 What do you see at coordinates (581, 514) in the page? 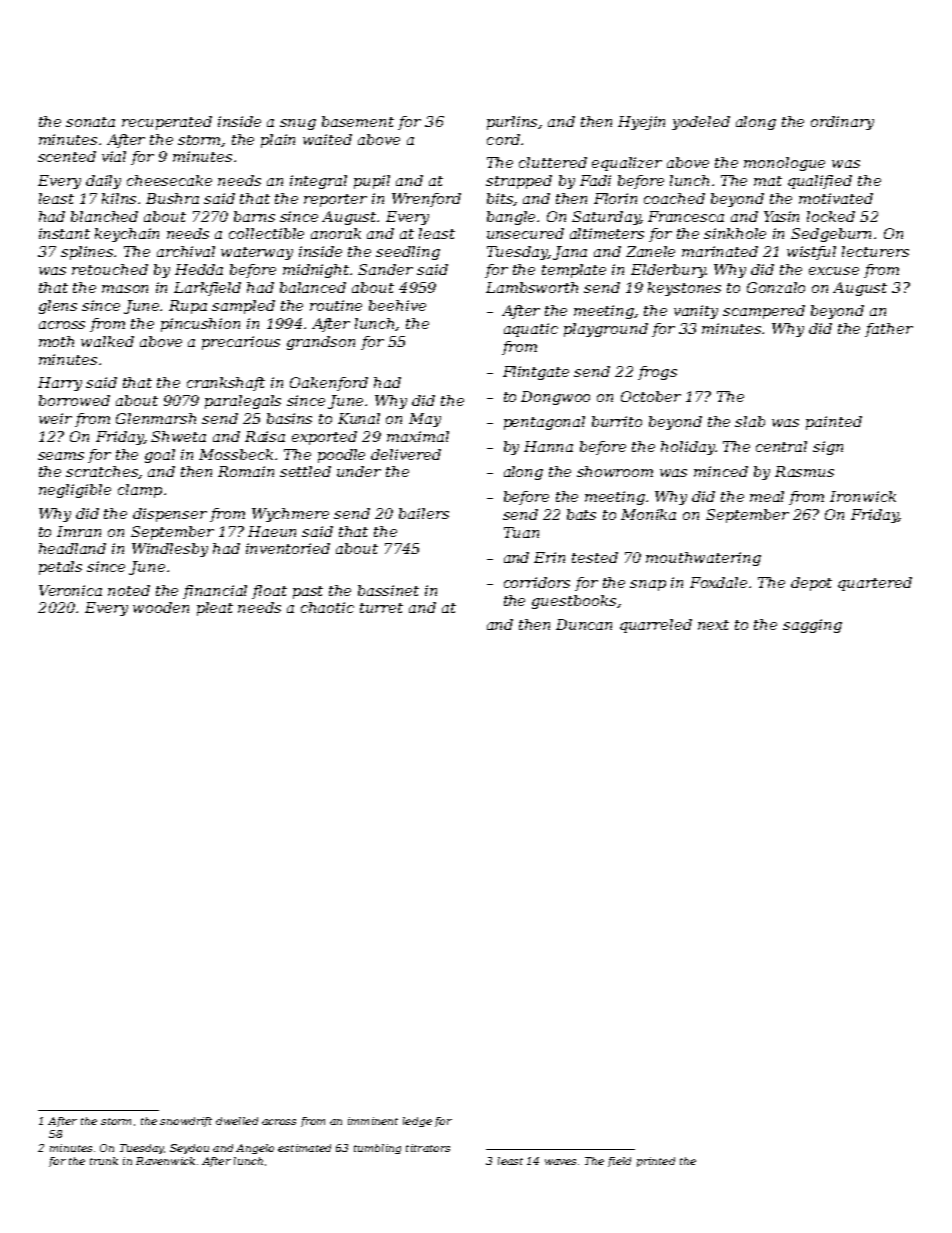
I see `bats` at bounding box center [581, 514].
